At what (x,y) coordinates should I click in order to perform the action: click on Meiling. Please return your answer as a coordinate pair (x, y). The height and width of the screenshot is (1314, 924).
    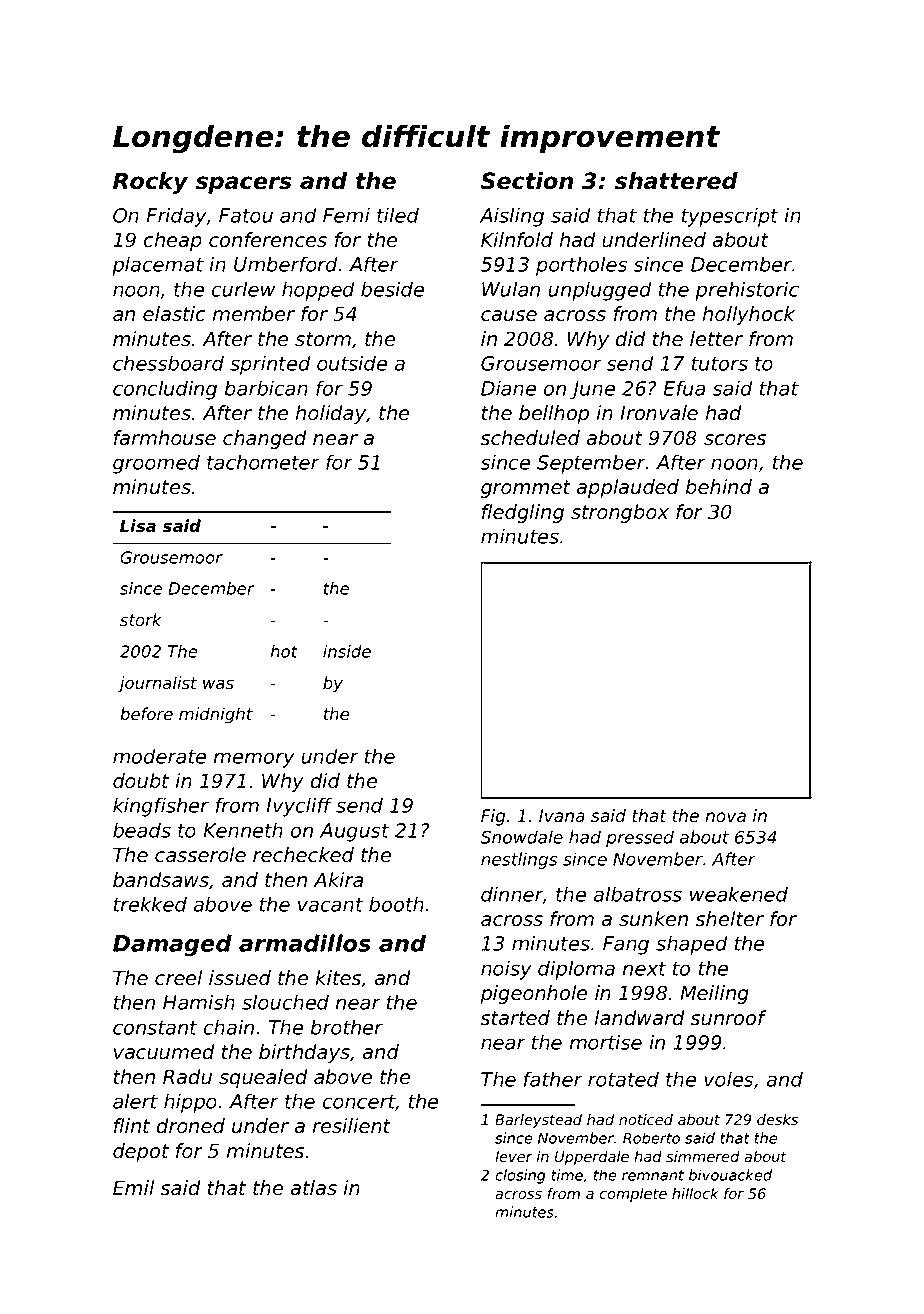
    Looking at the image, I should click on (714, 994).
